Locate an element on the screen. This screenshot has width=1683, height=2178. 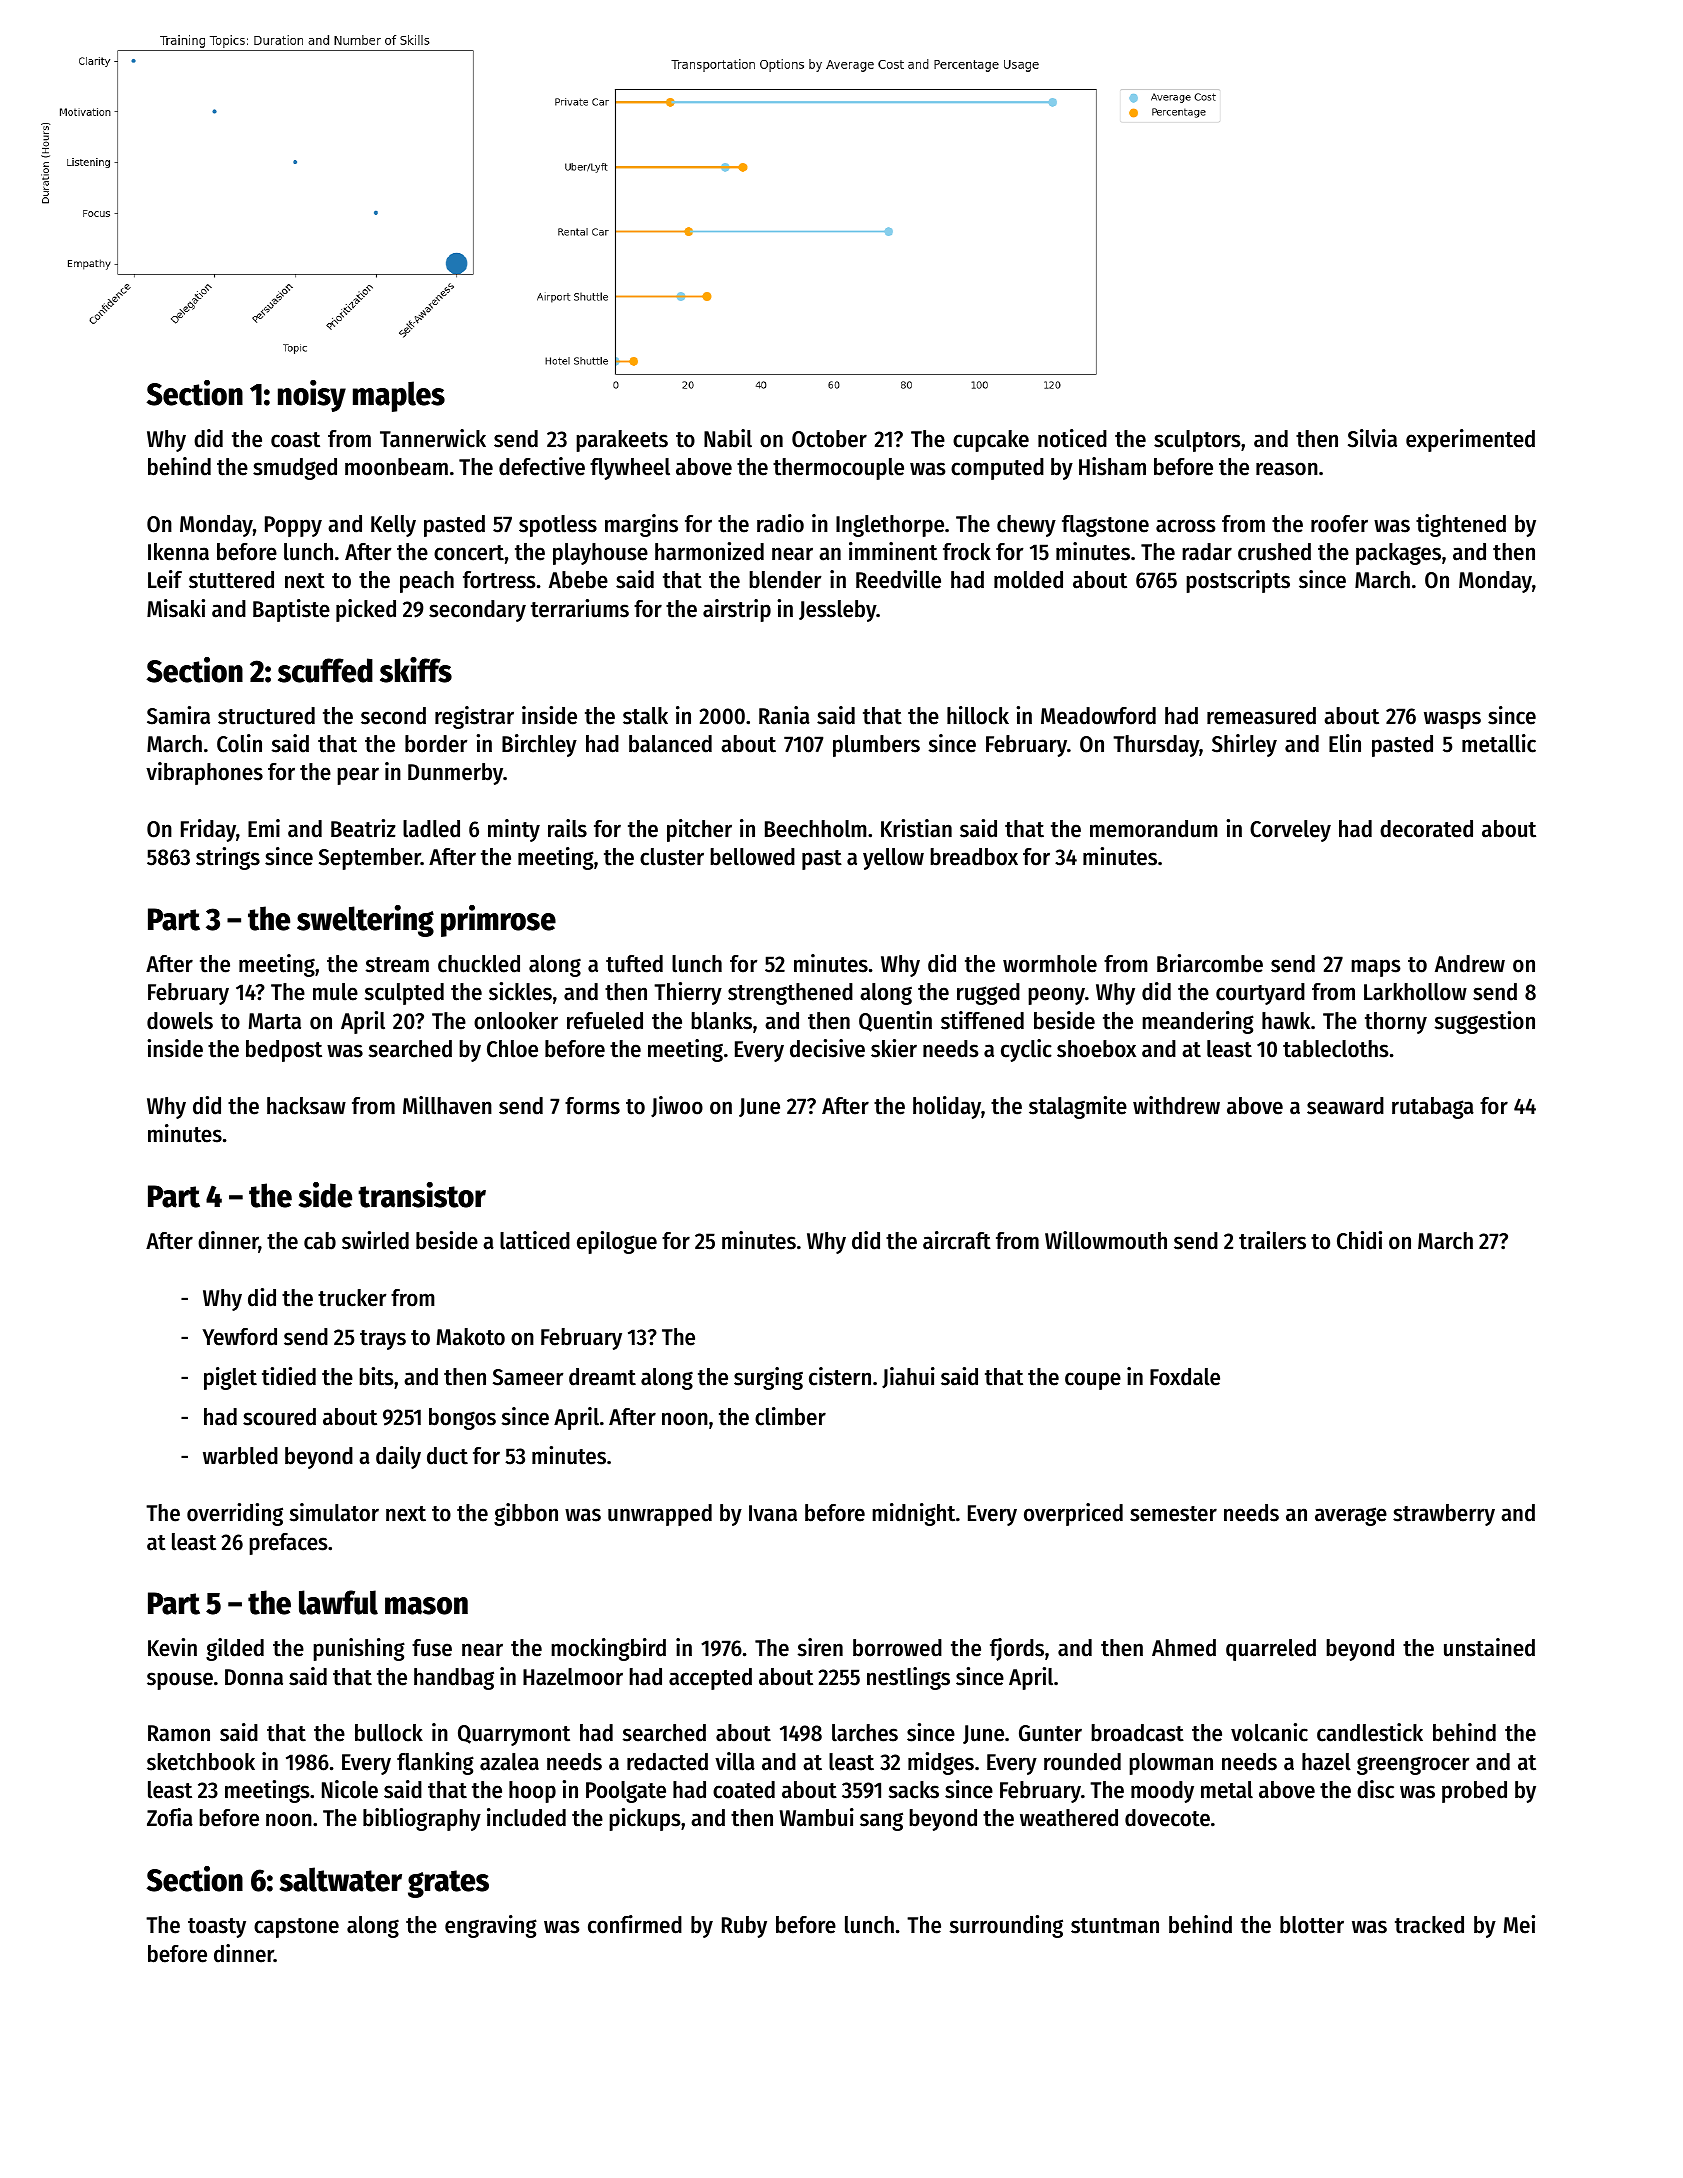
larches is located at coordinates (865, 1733).
